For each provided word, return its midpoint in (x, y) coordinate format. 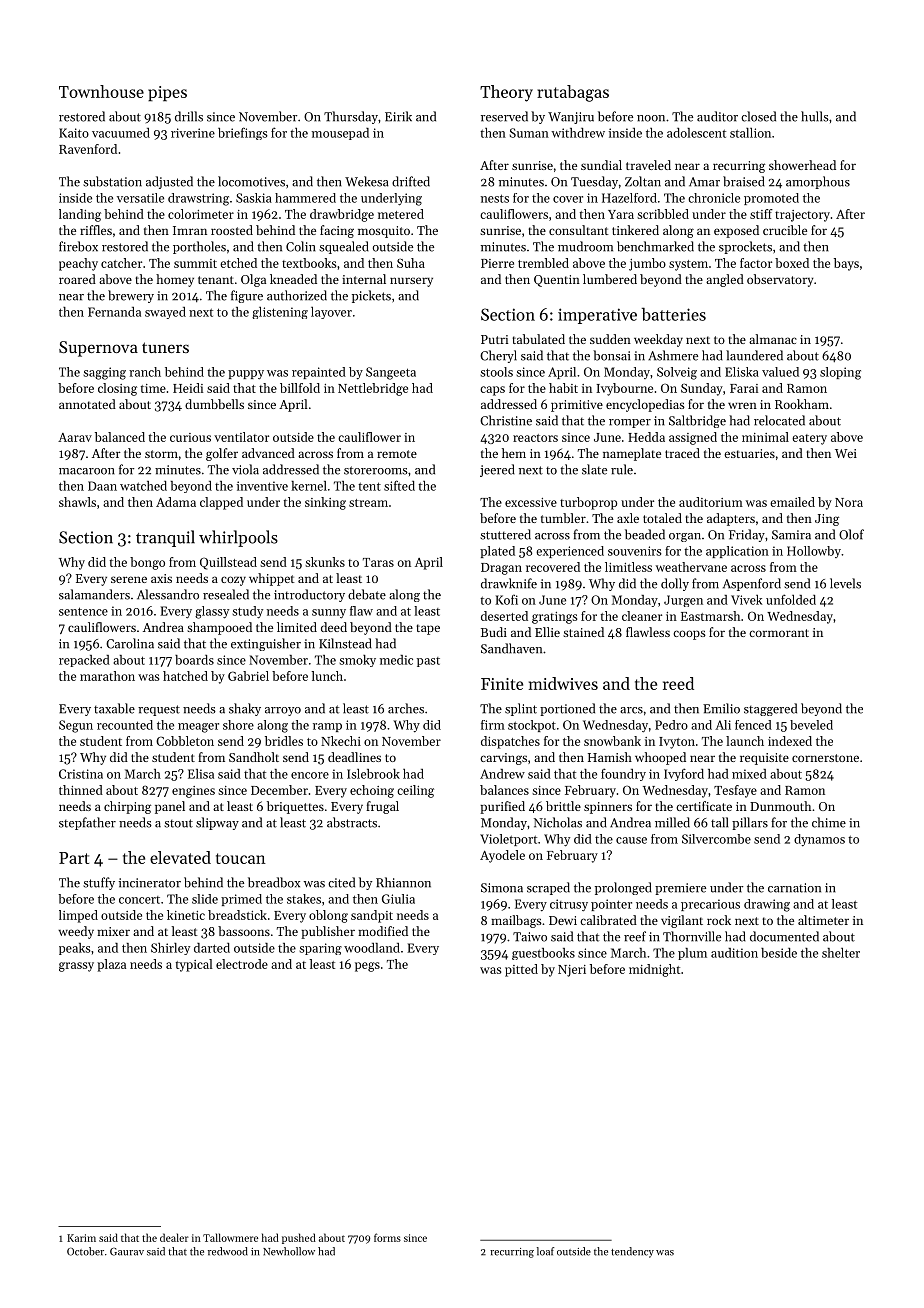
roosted (232, 230)
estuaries (749, 453)
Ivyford (684, 774)
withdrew (578, 133)
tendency (632, 1252)
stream (368, 503)
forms (387, 1237)
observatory (780, 280)
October (85, 1251)
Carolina (130, 643)
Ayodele (502, 856)
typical (194, 965)
